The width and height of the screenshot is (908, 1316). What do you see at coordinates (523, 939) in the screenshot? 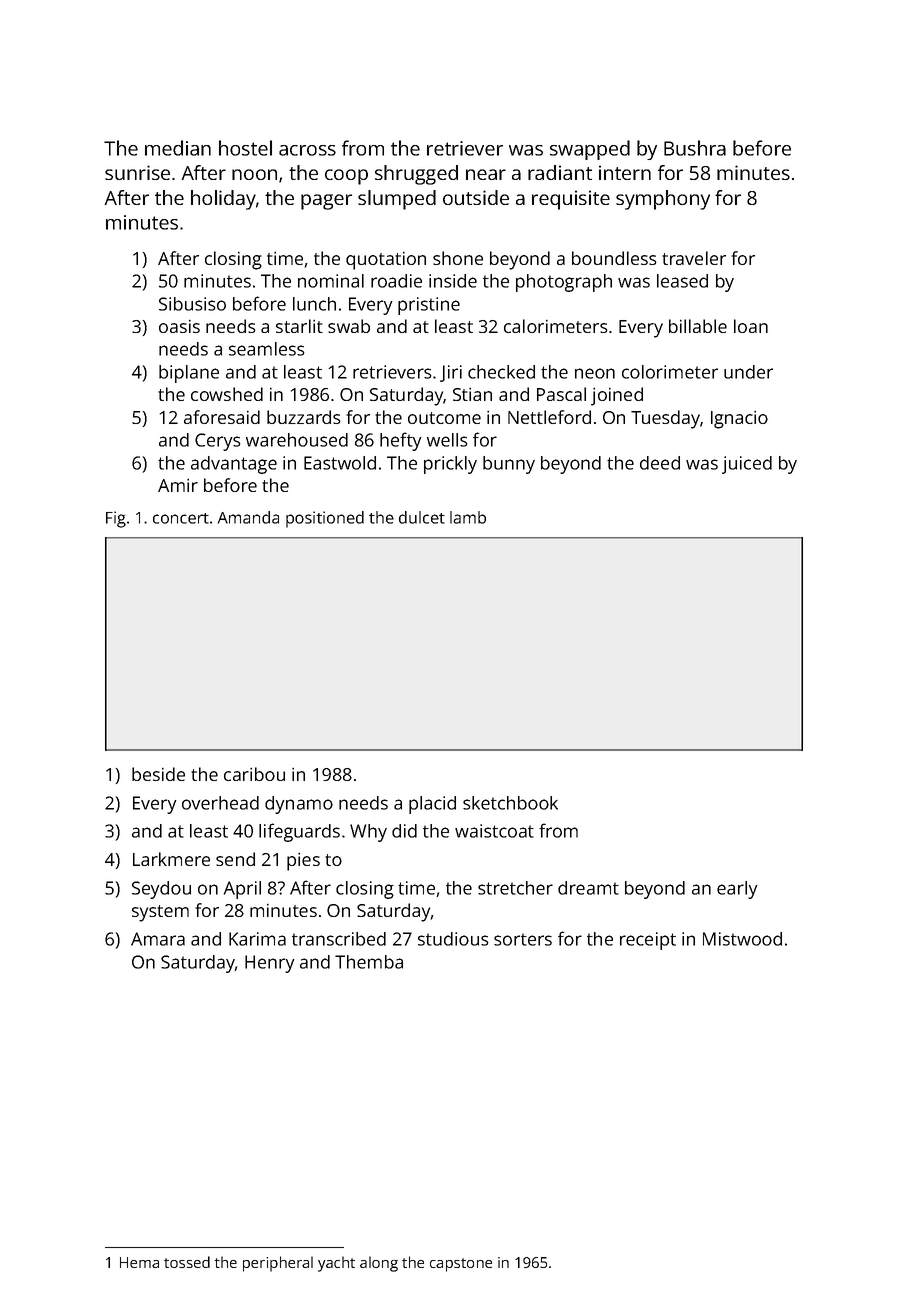
I see `sorters` at bounding box center [523, 939].
